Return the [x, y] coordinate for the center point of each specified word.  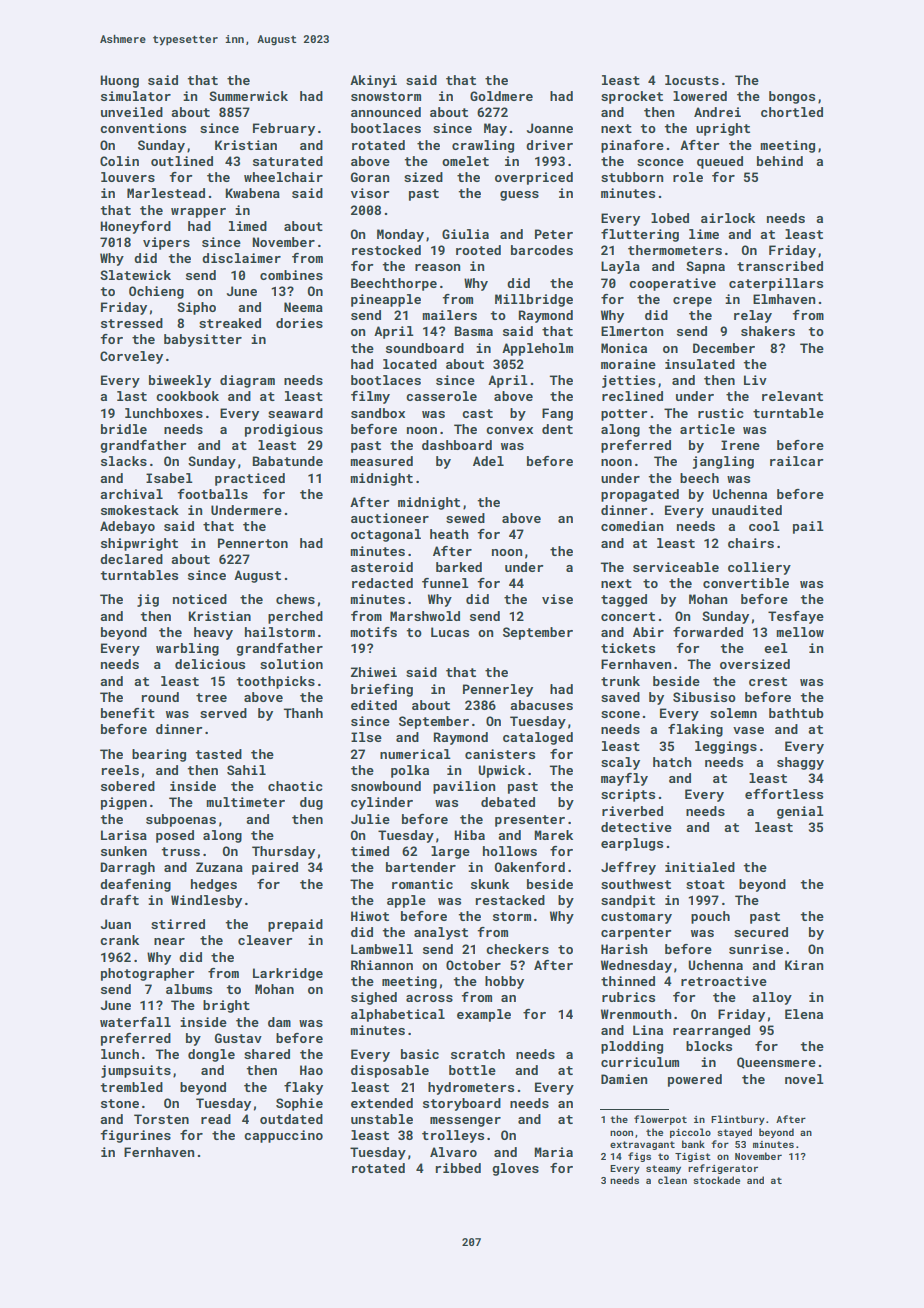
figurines [135, 1136]
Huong [119, 81]
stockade [716, 1180]
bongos [792, 97]
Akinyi [373, 81]
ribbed [458, 1168]
